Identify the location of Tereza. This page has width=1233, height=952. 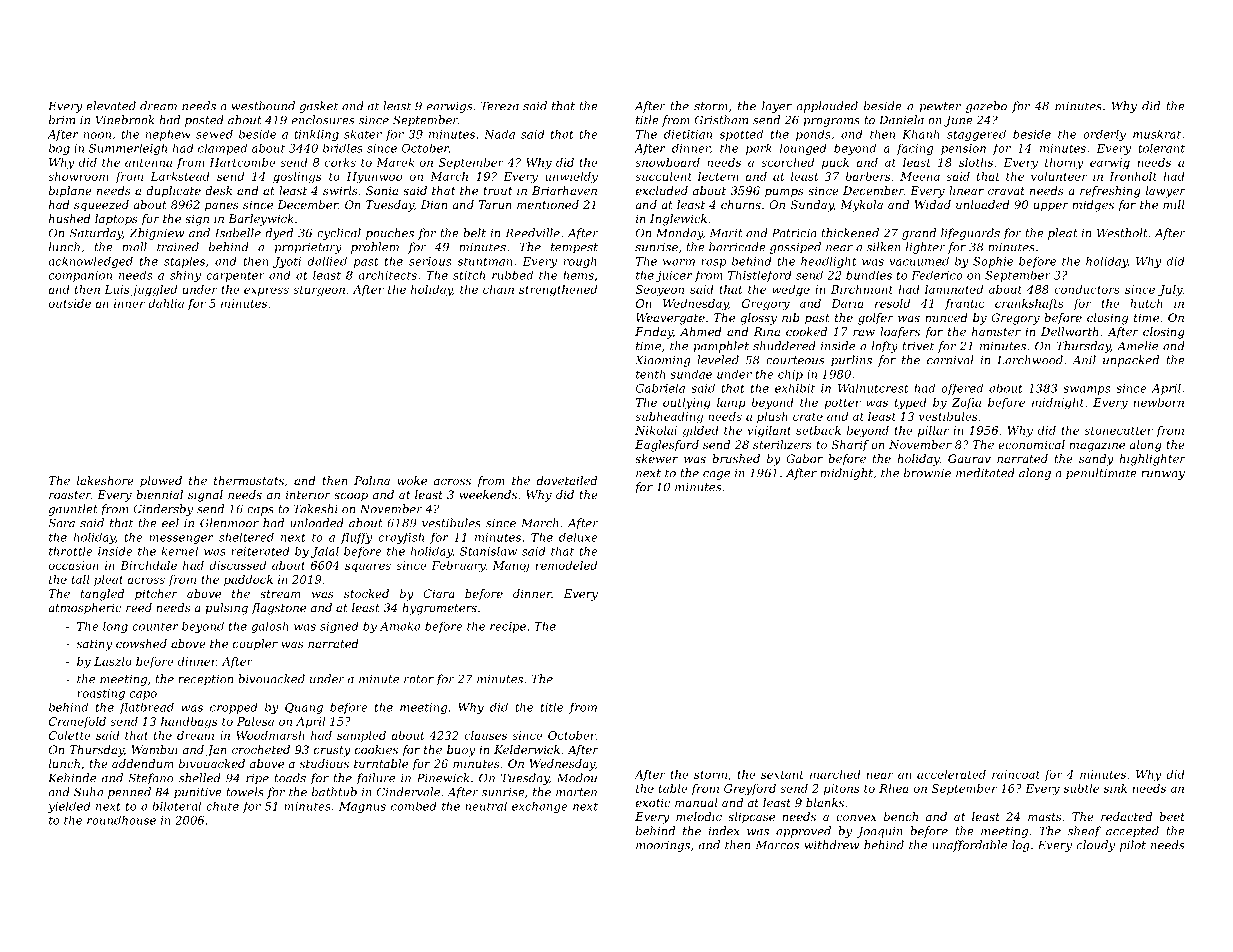
(500, 106).
